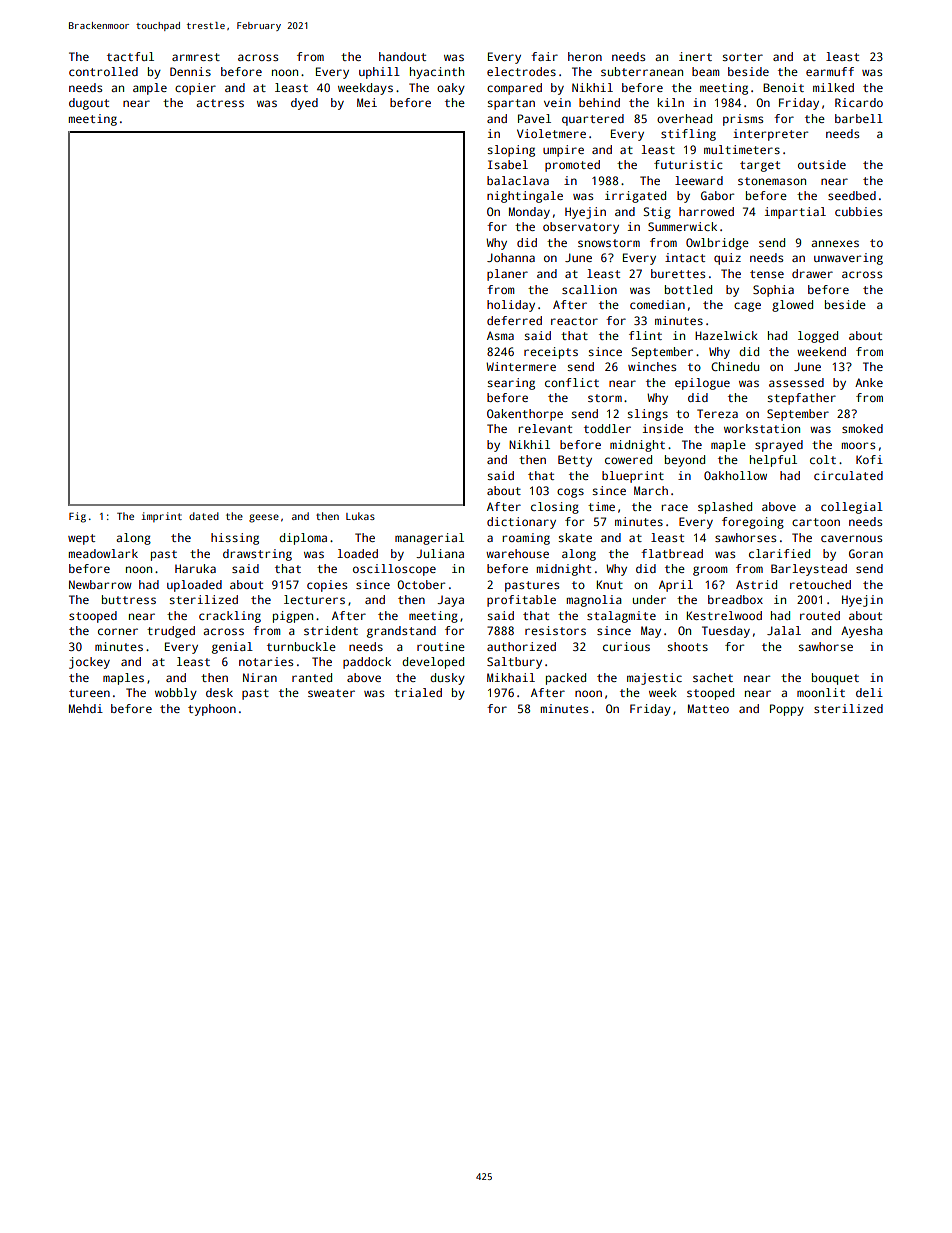  Describe the element at coordinates (514, 320) in the screenshot. I see `deferred` at that location.
